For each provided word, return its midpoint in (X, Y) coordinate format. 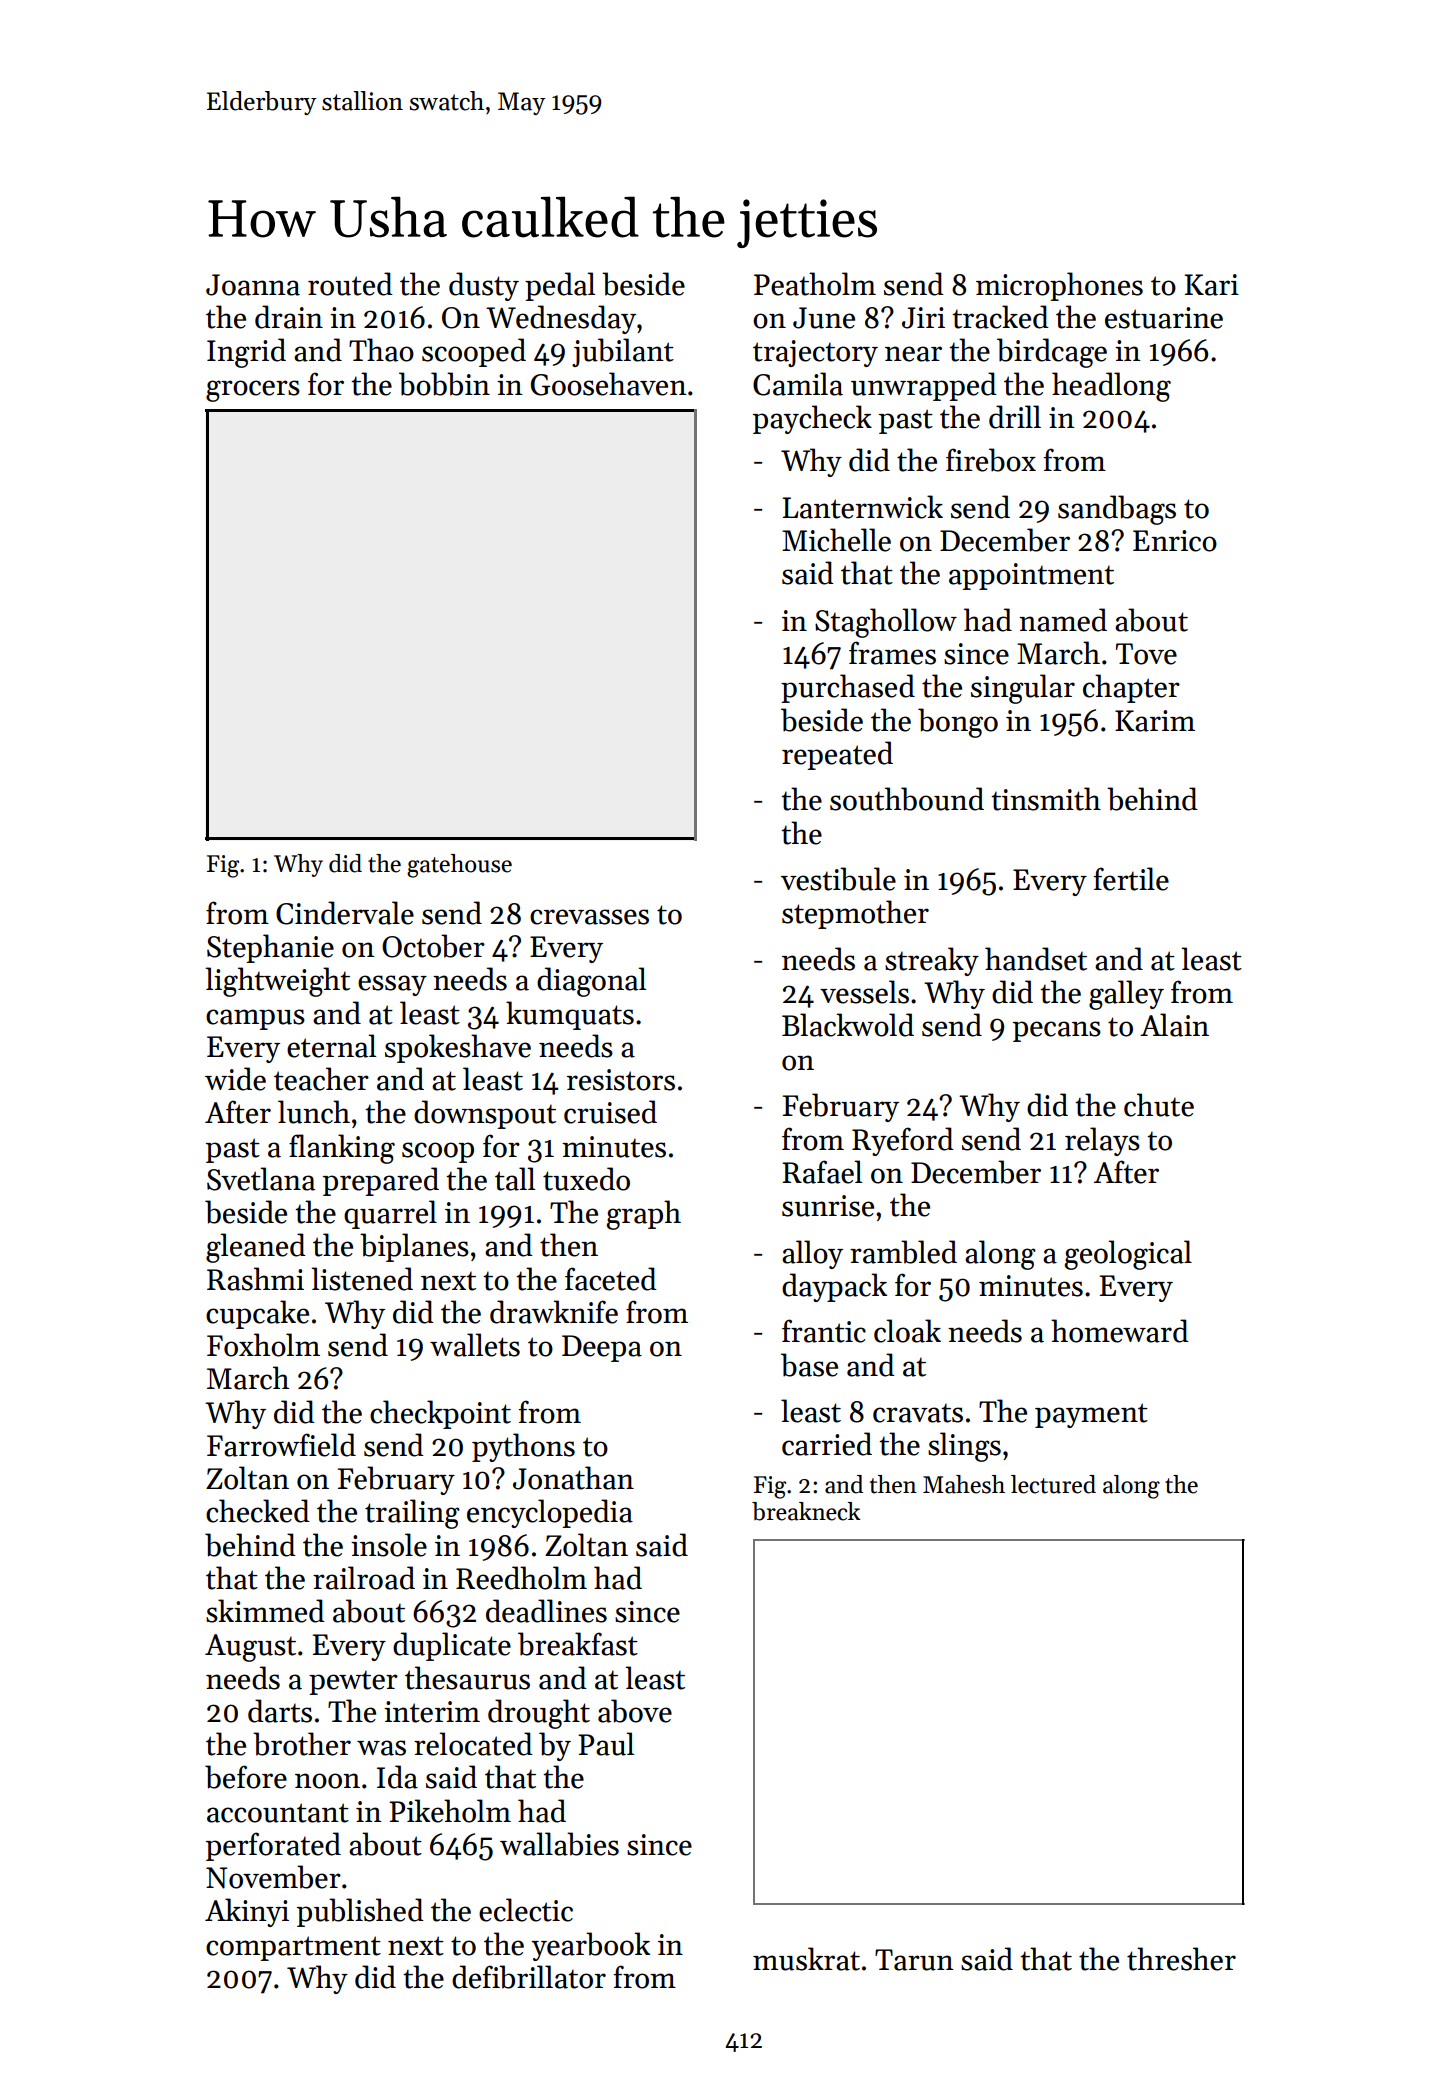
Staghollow (886, 623)
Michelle (836, 540)
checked (258, 1511)
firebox (991, 460)
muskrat (806, 1959)
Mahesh (964, 1484)
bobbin (444, 384)
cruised (610, 1112)
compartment (293, 1948)
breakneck (806, 1511)
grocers (253, 391)
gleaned (256, 1248)
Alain (1174, 1025)
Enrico (1175, 541)
